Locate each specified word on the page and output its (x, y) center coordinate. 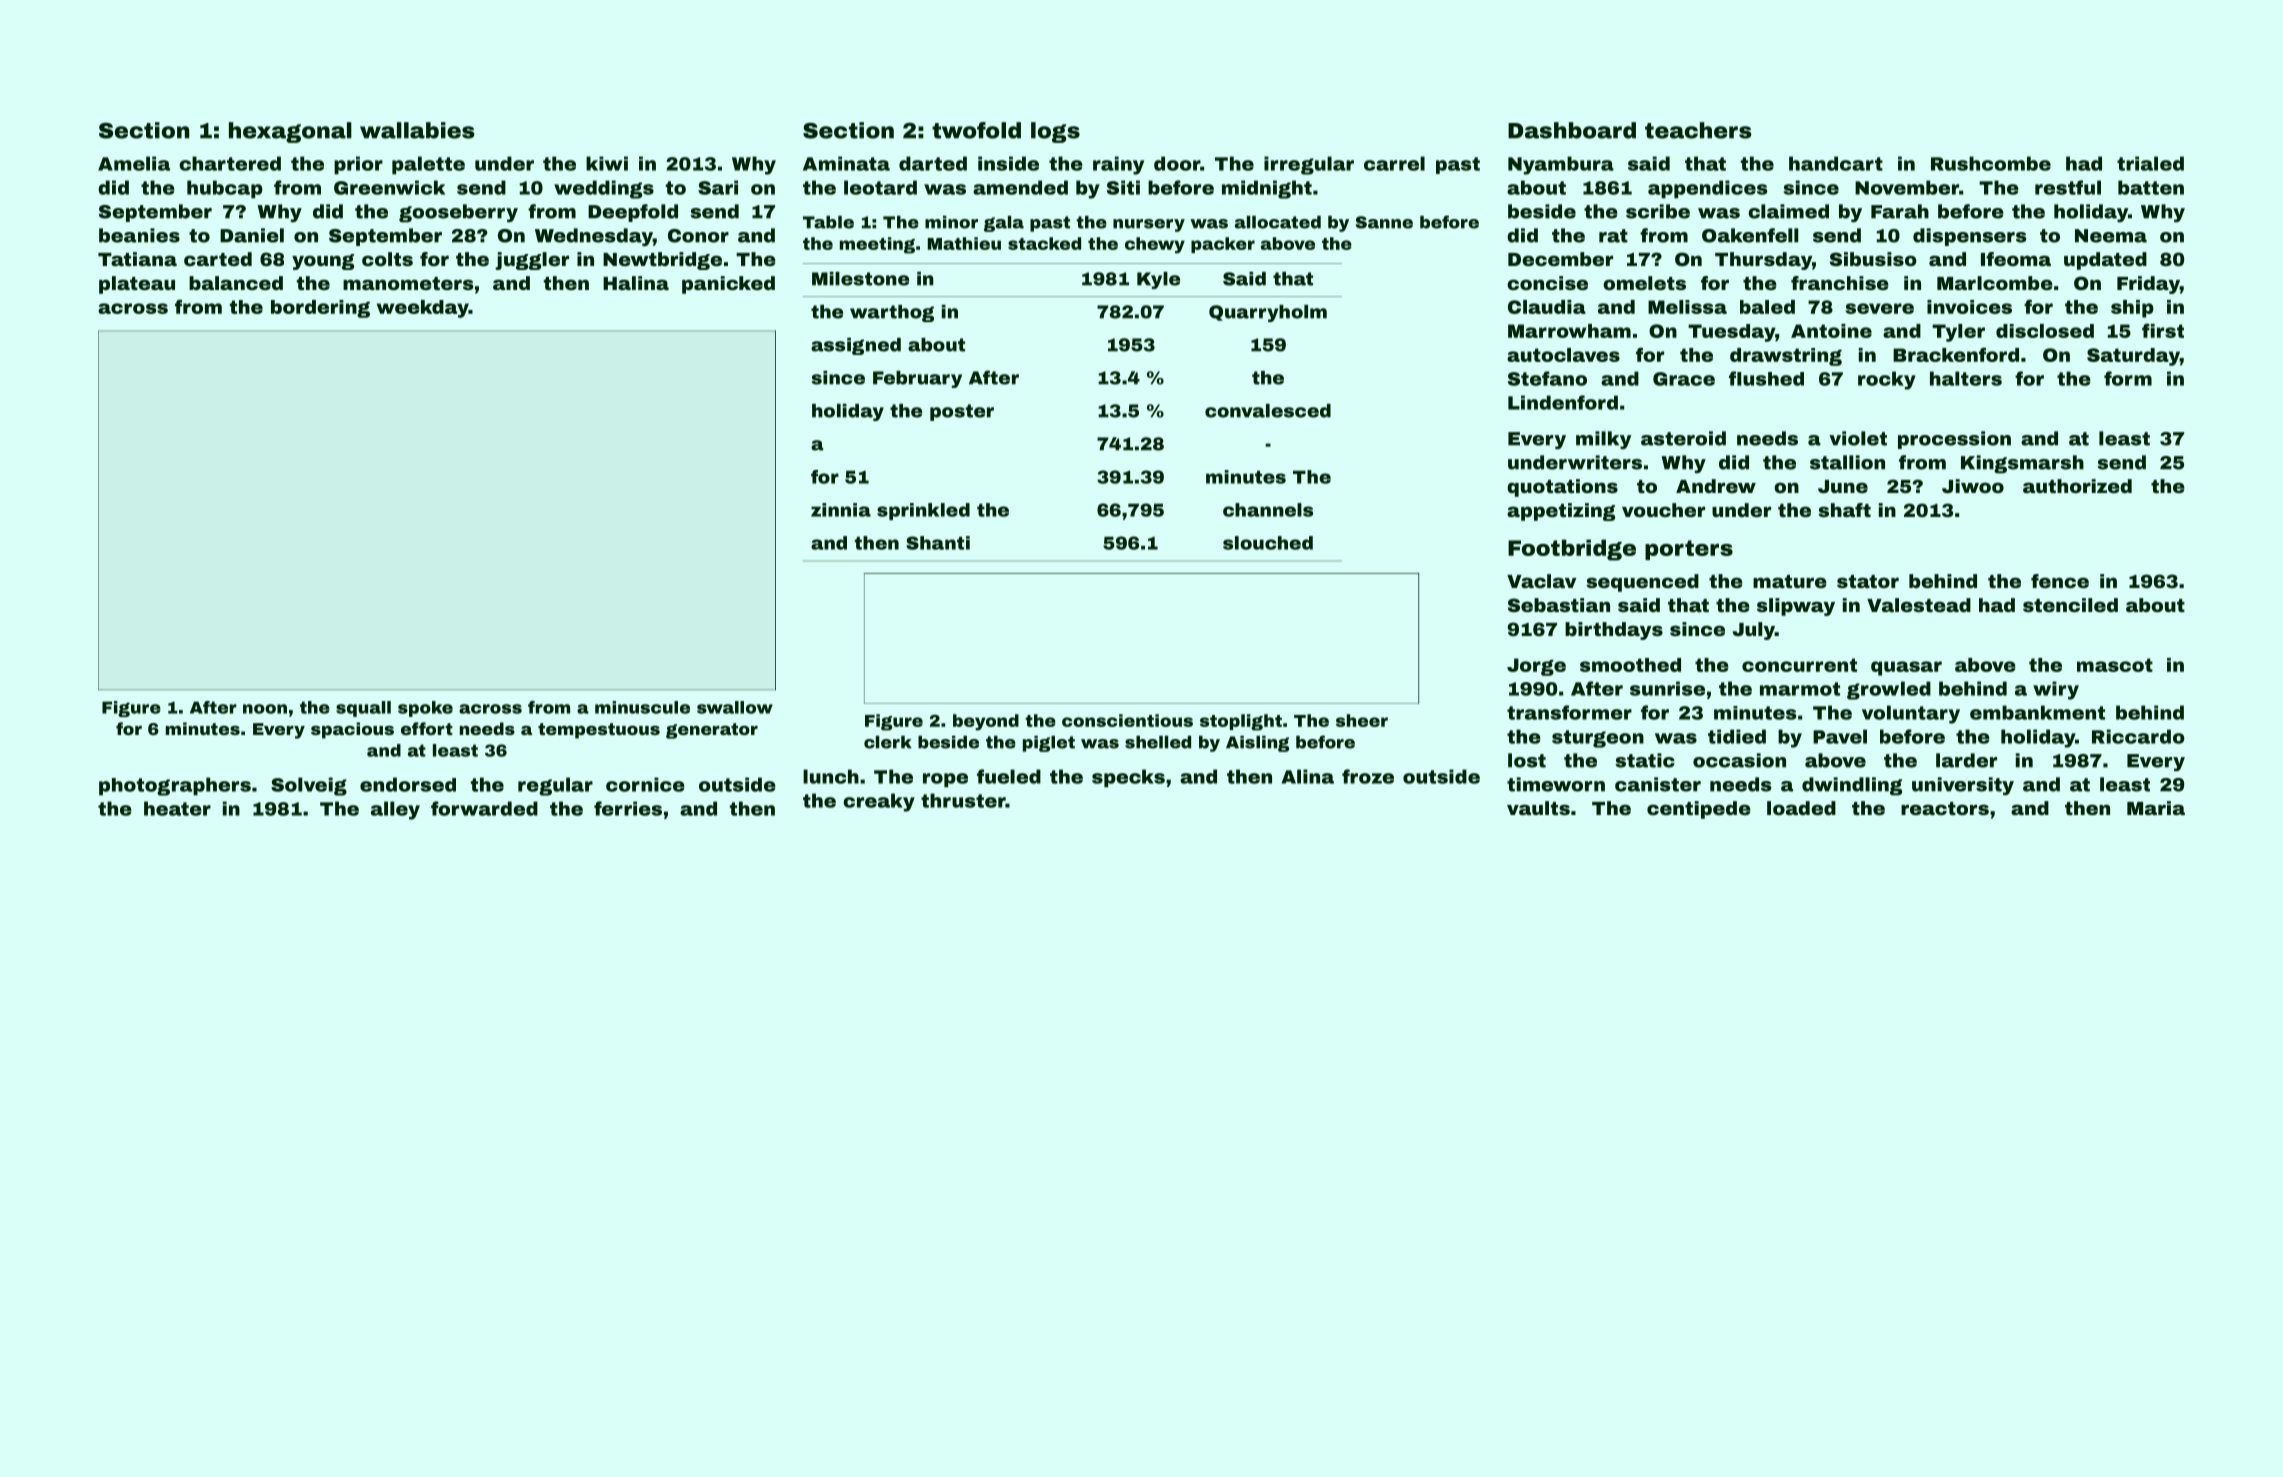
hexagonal (290, 132)
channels (1268, 510)
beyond (986, 722)
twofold (976, 130)
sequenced (1643, 583)
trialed (2150, 163)
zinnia (841, 510)
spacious (352, 730)
